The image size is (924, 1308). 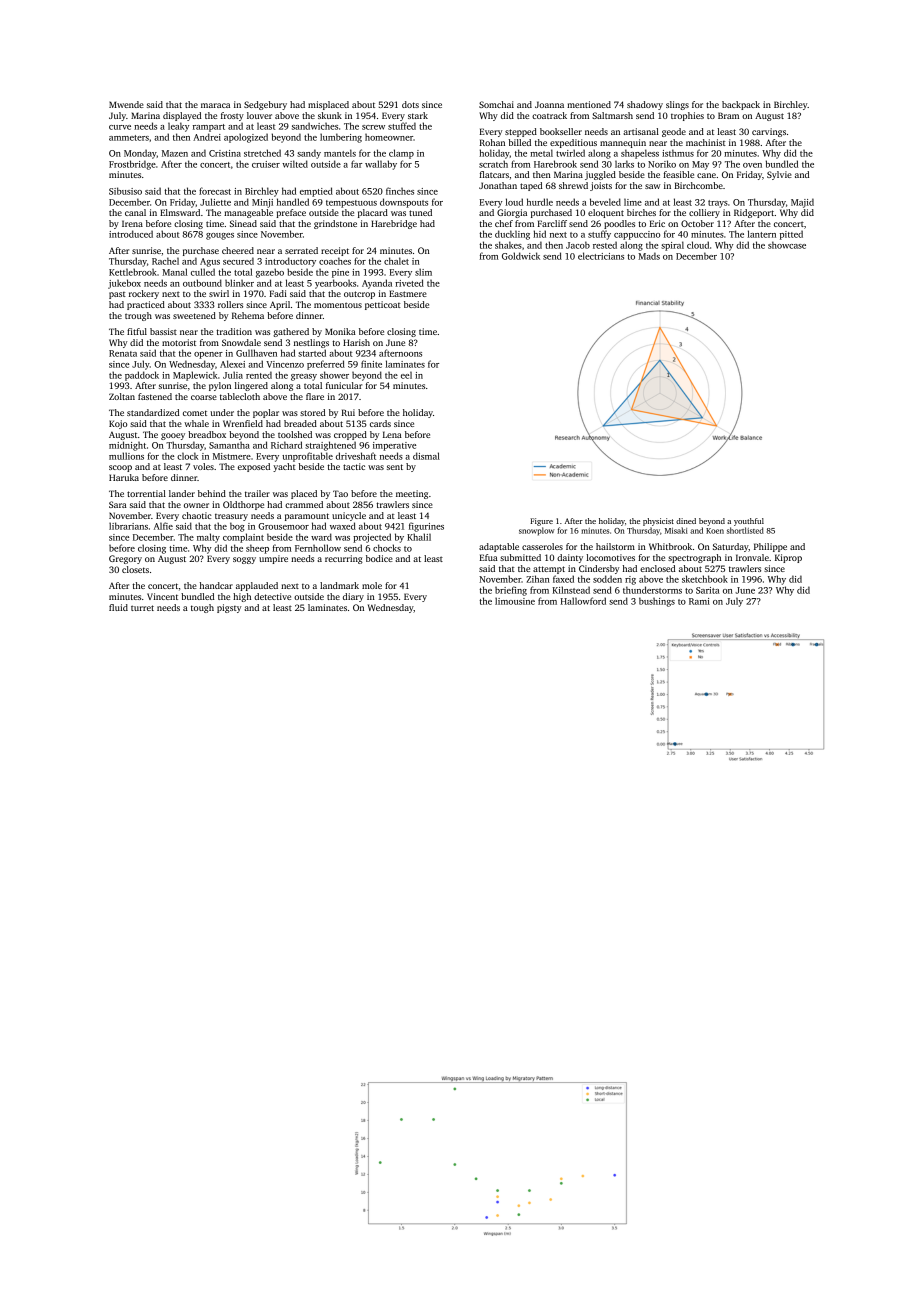 I want to click on pigsty, so click(x=229, y=608).
